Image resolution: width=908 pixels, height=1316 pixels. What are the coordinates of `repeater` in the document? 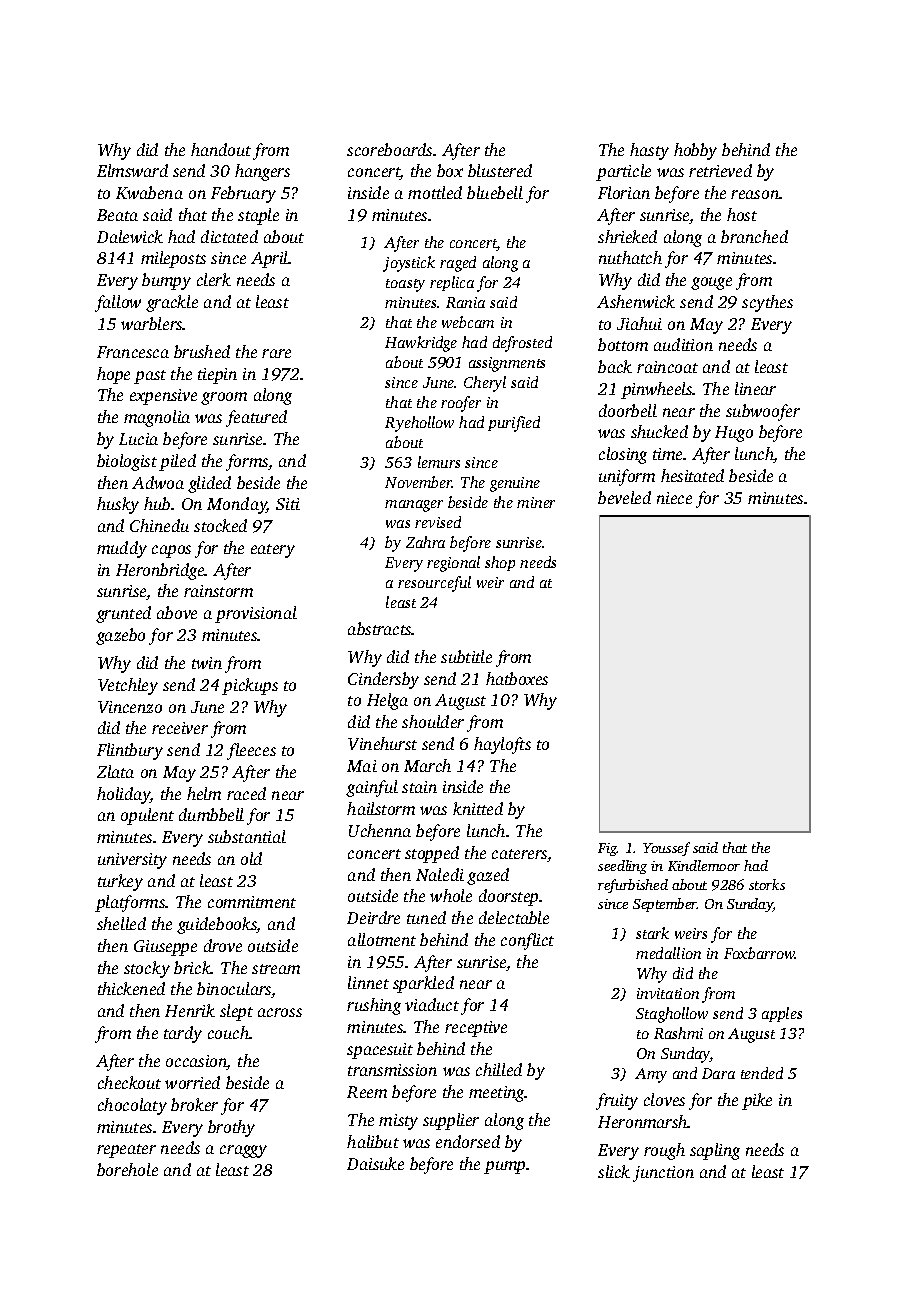 It's located at (126, 1151).
